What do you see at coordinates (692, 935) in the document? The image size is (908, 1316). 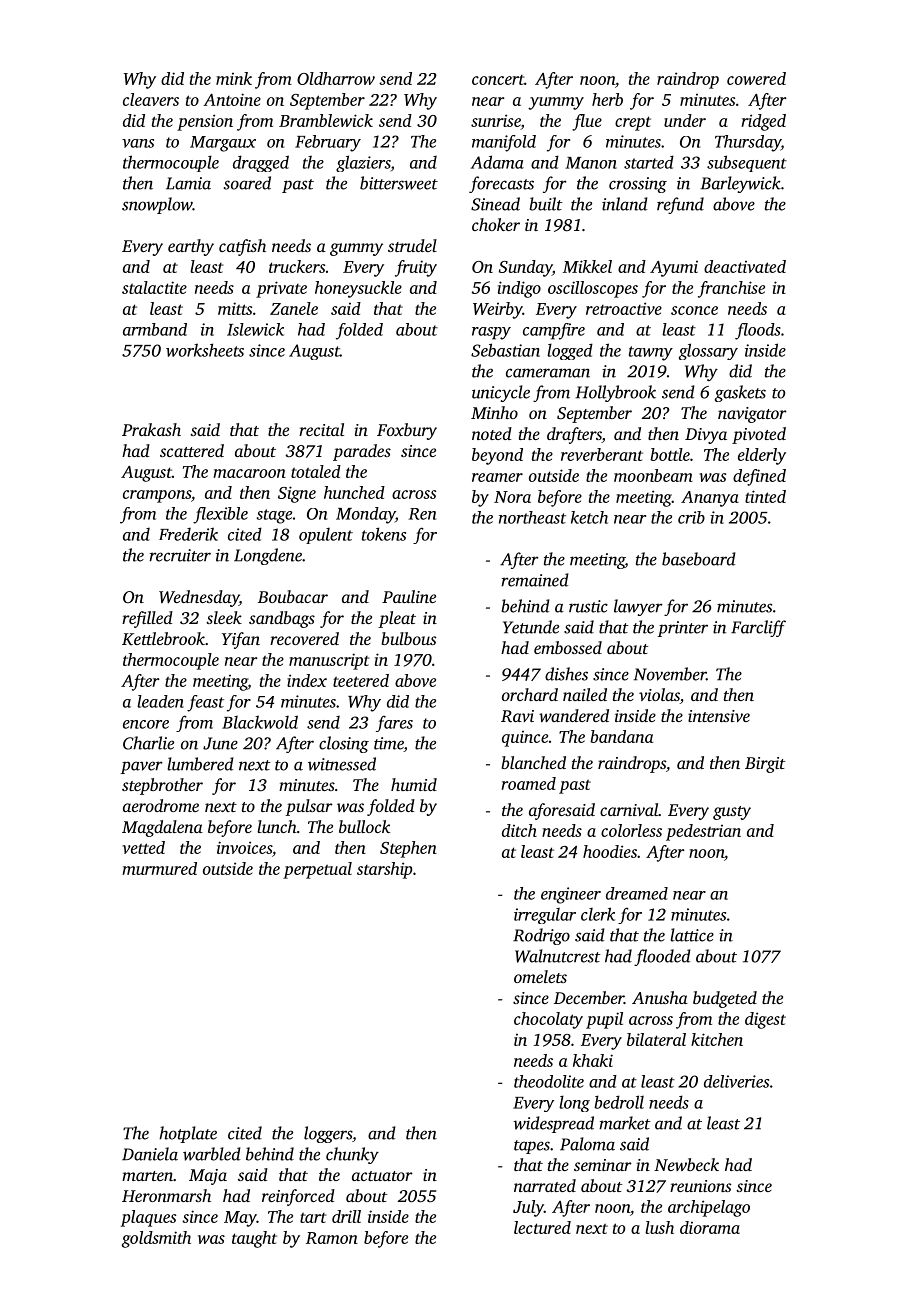 I see `lattice` at bounding box center [692, 935].
